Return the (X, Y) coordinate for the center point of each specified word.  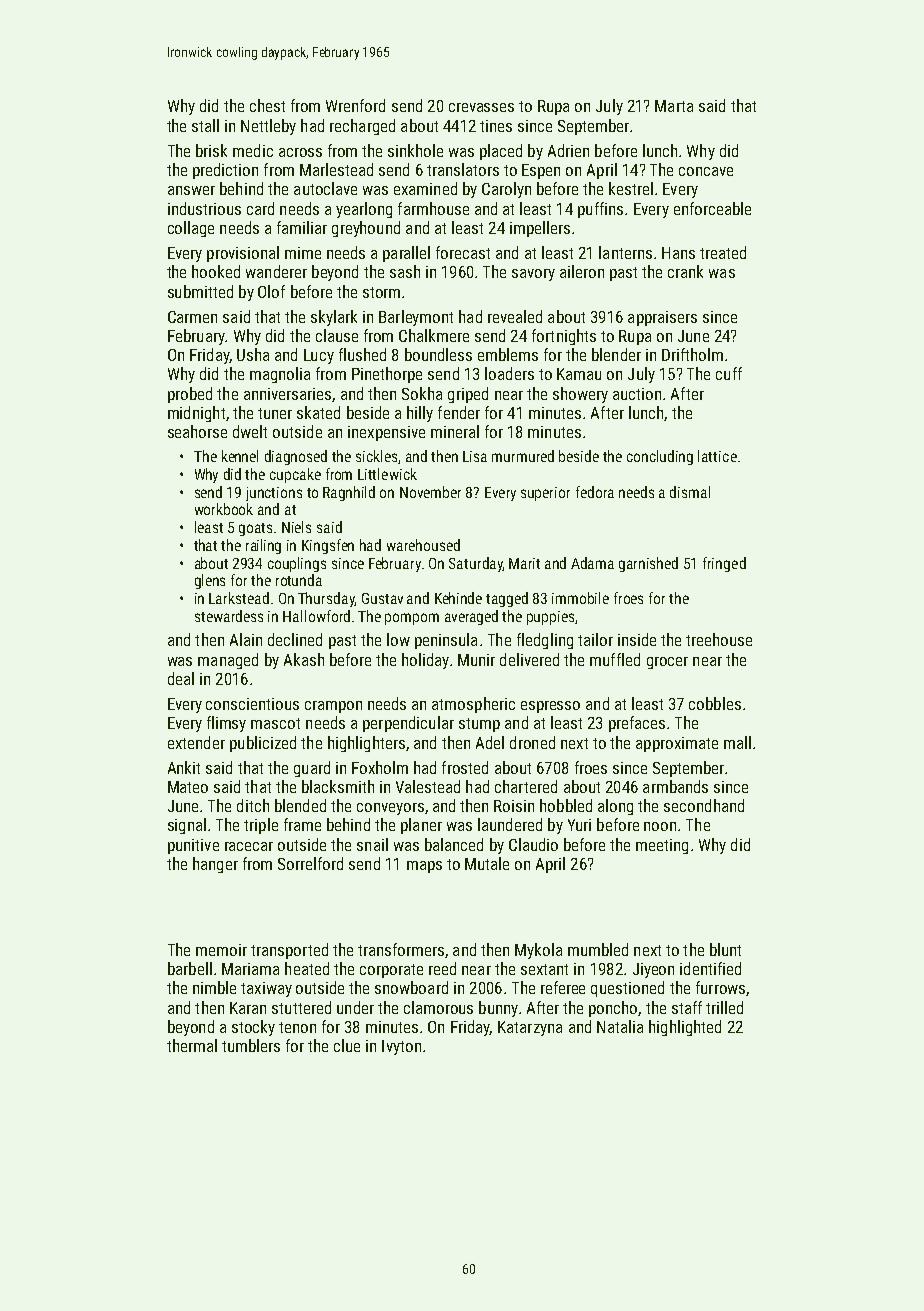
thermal (192, 1045)
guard (312, 769)
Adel (490, 742)
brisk (211, 150)
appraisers (662, 318)
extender (196, 742)
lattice (717, 456)
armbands (675, 786)
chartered (526, 786)
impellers (540, 229)
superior (545, 494)
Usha (253, 354)
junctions (274, 494)
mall (737, 742)
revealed (515, 316)
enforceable (712, 208)
